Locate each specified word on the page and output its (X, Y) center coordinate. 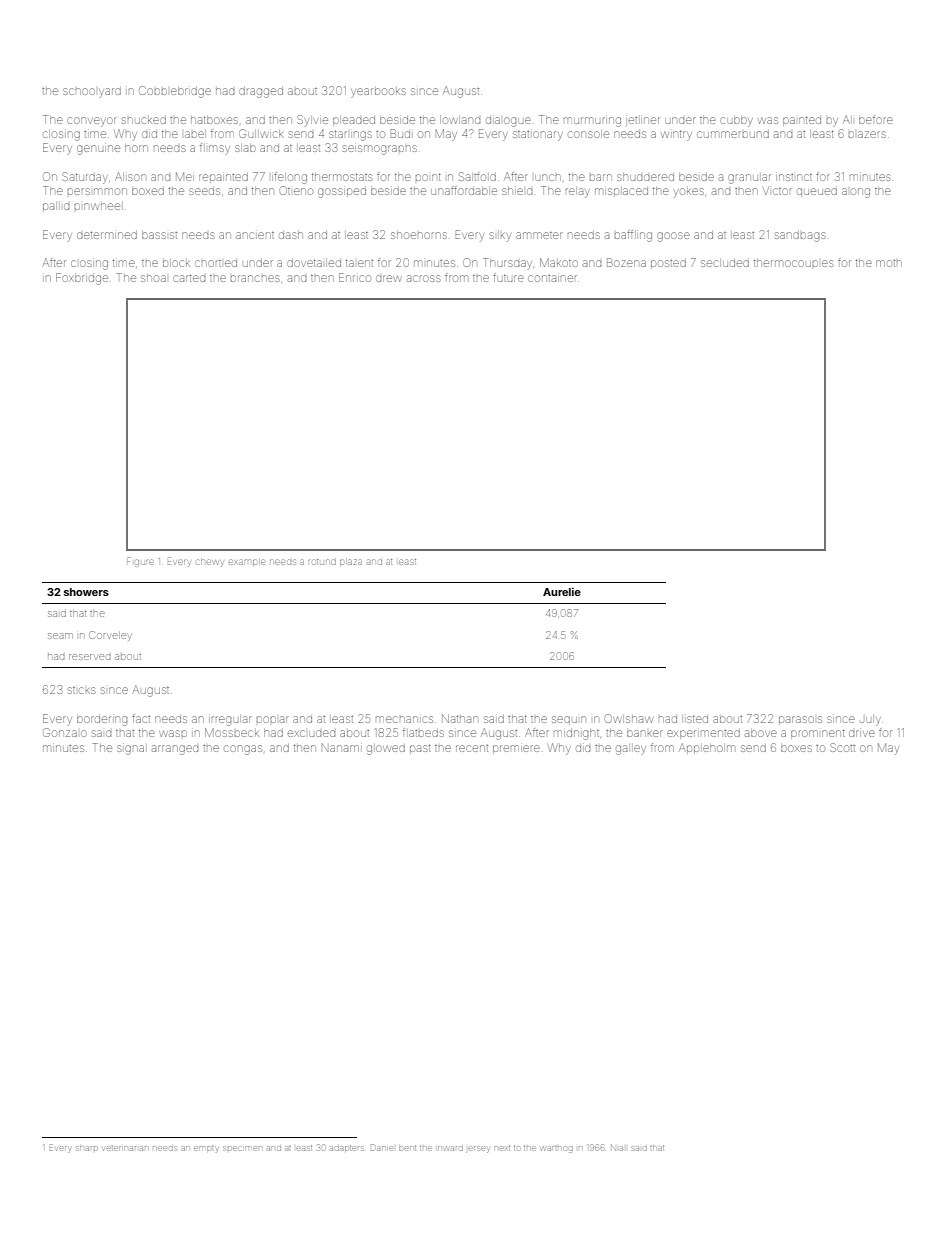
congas (243, 750)
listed (695, 719)
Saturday (85, 178)
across (423, 278)
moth (889, 263)
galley (631, 749)
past (420, 748)
